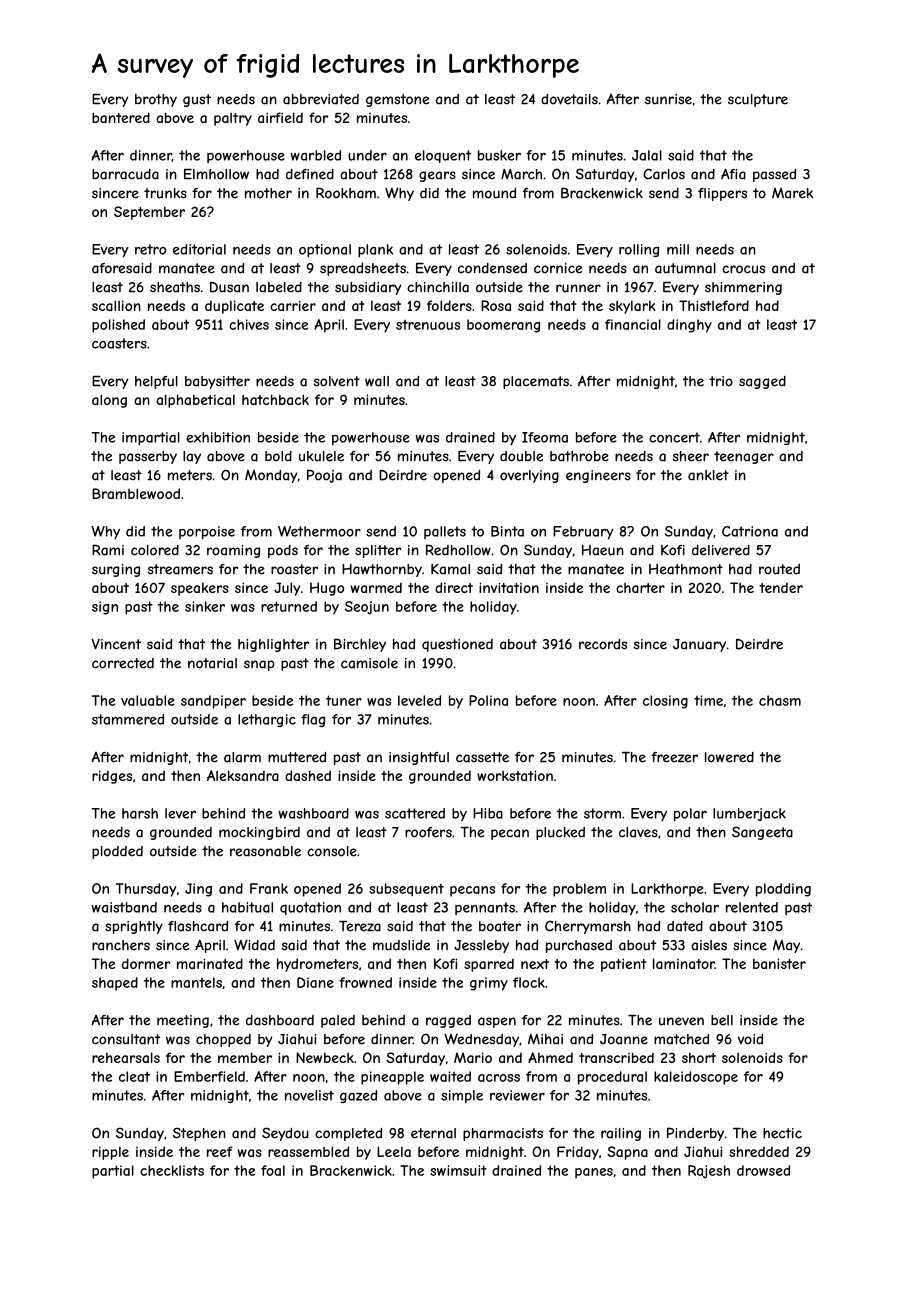 The image size is (908, 1316). Describe the element at coordinates (743, 288) in the image. I see `shimmering` at that location.
